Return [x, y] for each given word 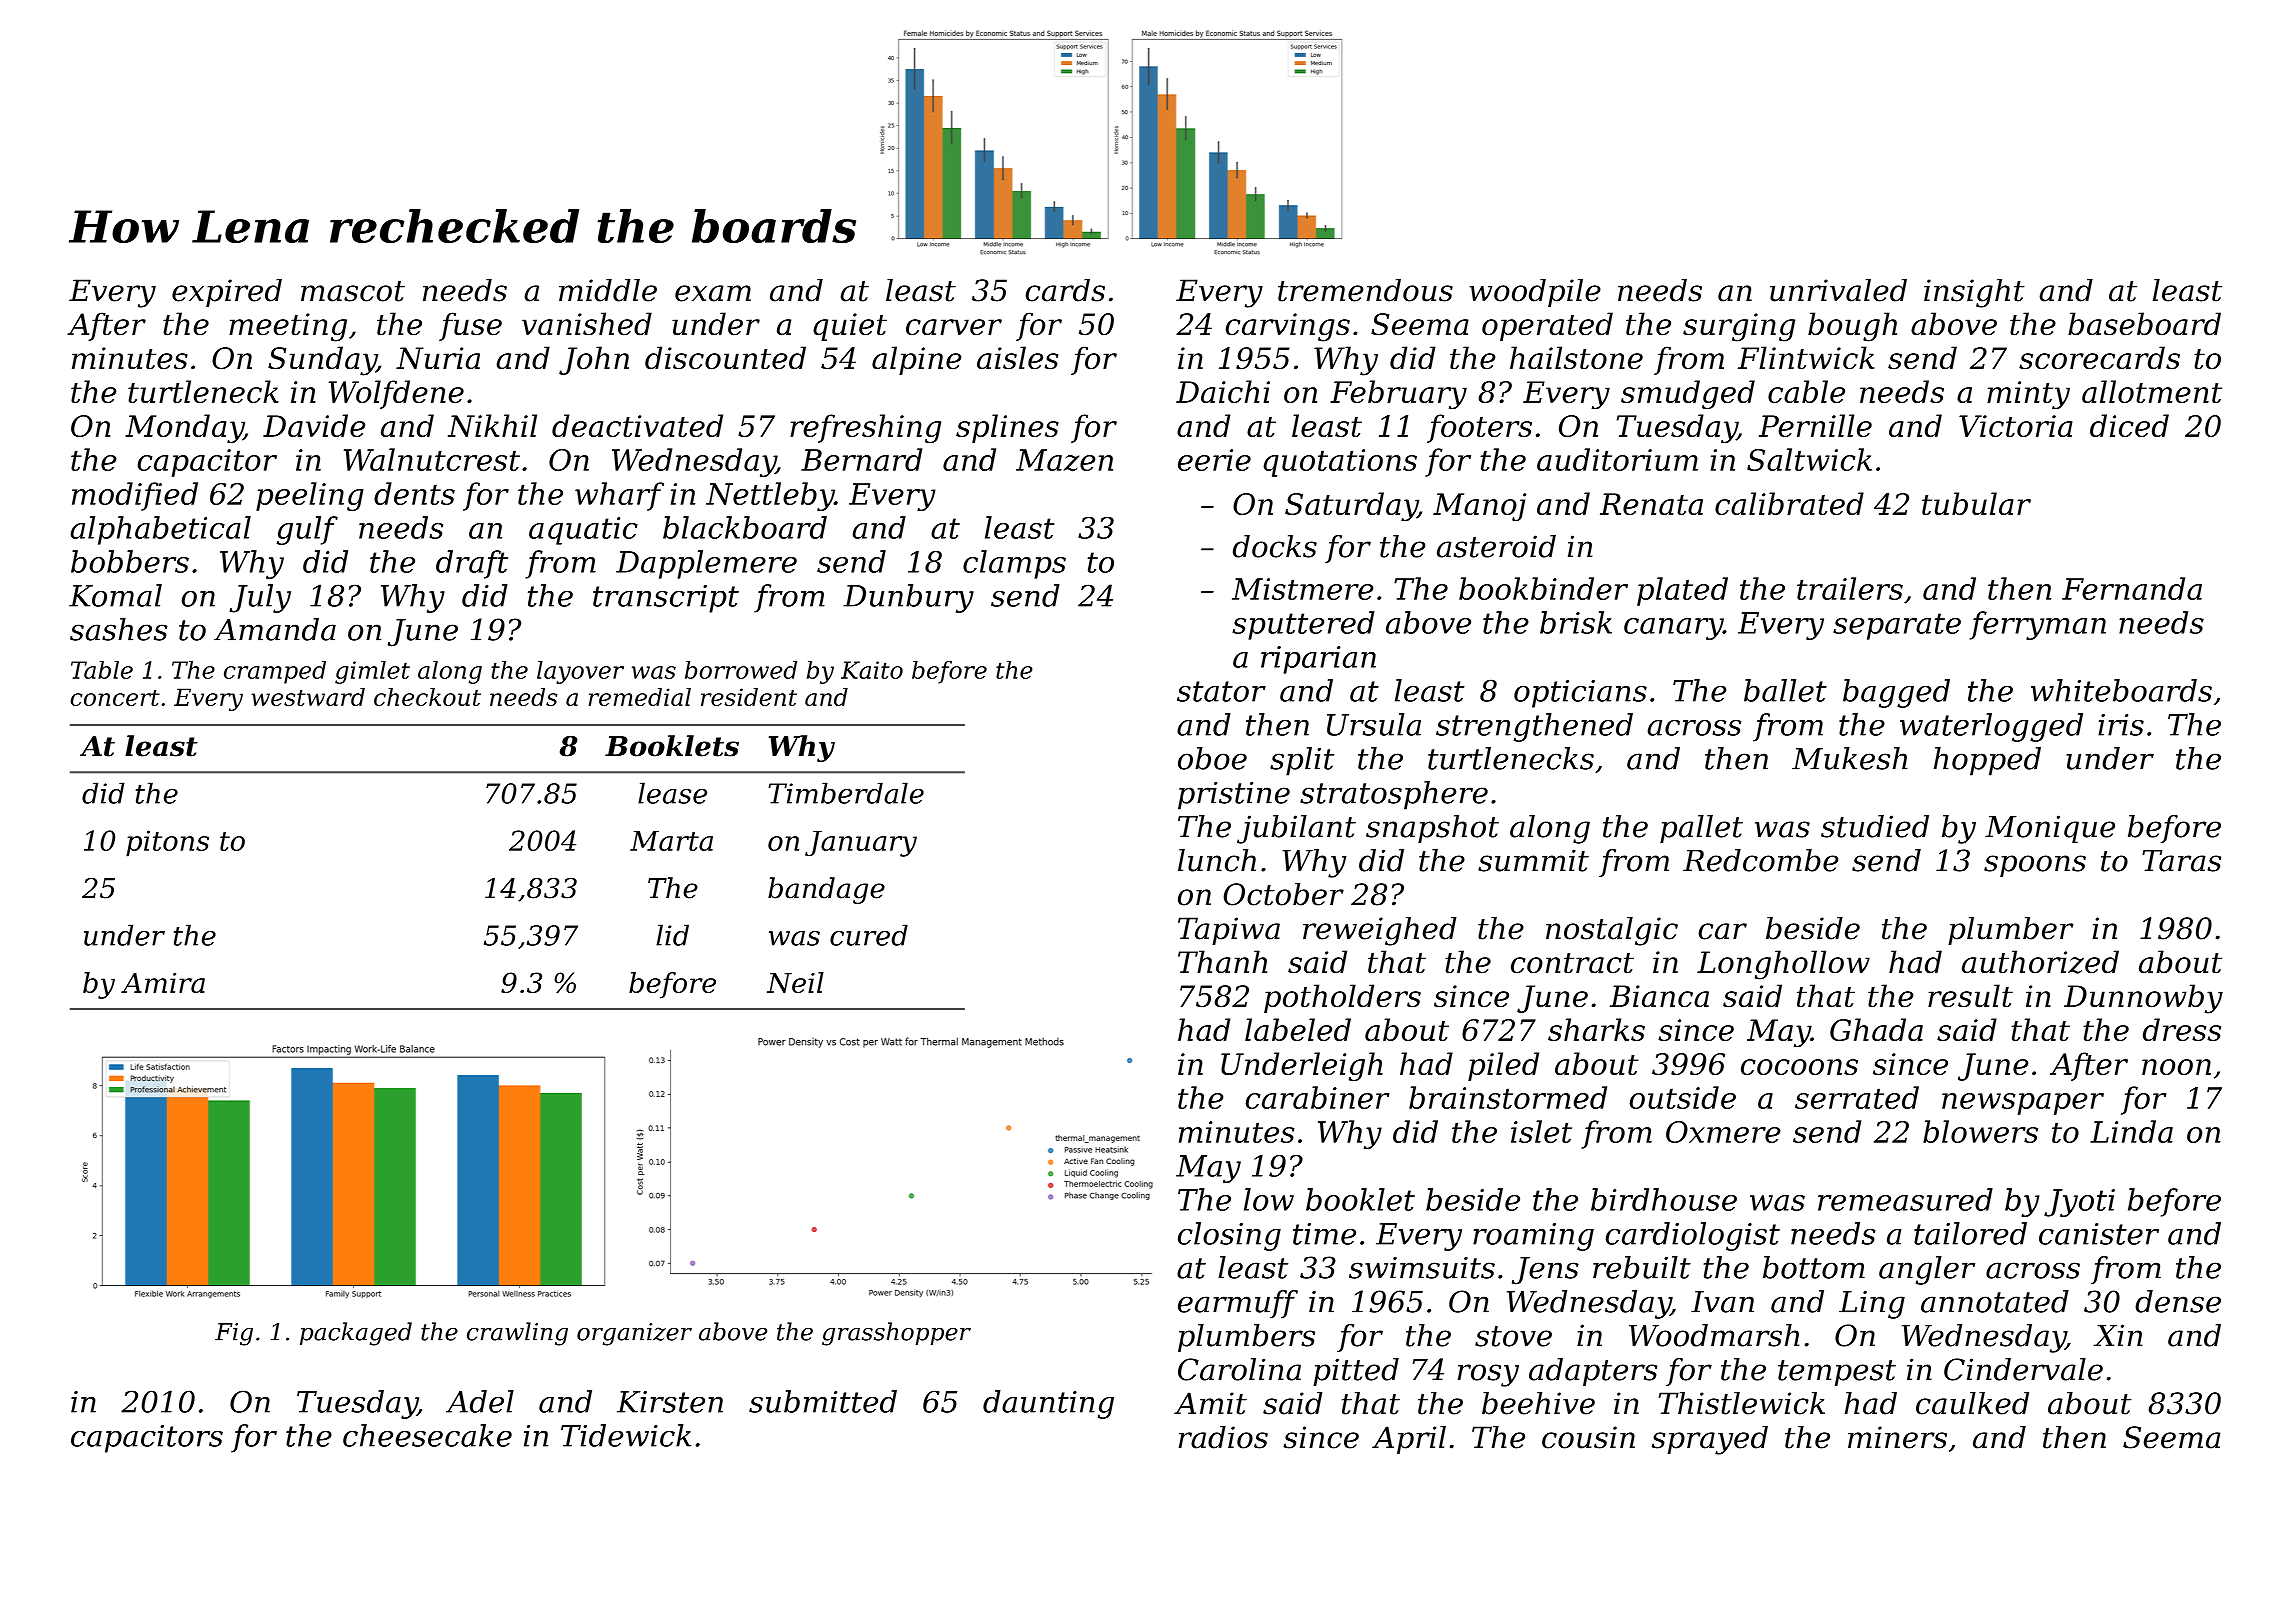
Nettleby [770, 496]
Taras [2181, 861]
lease [672, 793]
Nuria [438, 358]
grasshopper [896, 1334]
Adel [480, 1401]
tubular [1976, 503]
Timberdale [846, 793]
